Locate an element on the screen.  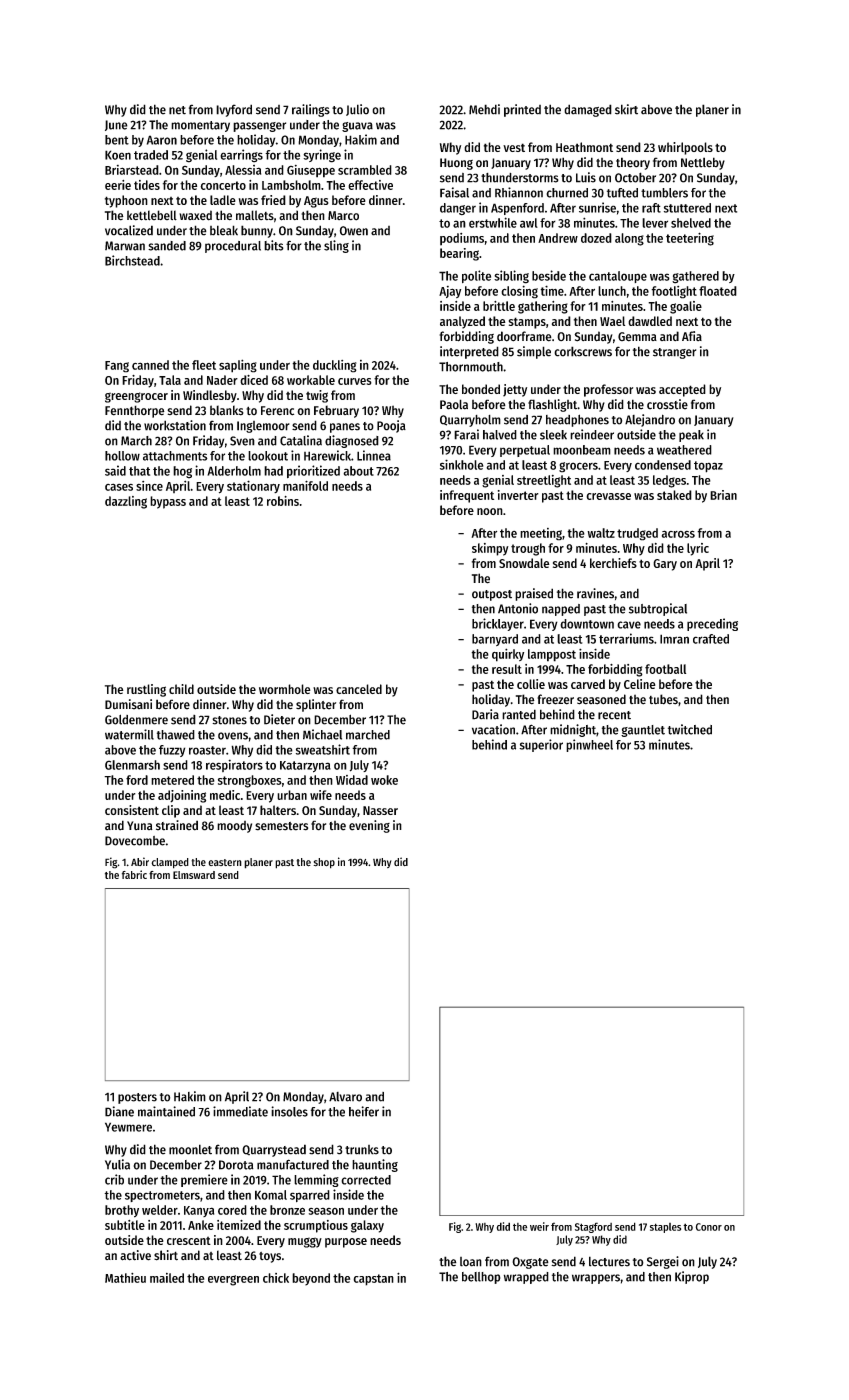
twitched is located at coordinates (690, 729).
